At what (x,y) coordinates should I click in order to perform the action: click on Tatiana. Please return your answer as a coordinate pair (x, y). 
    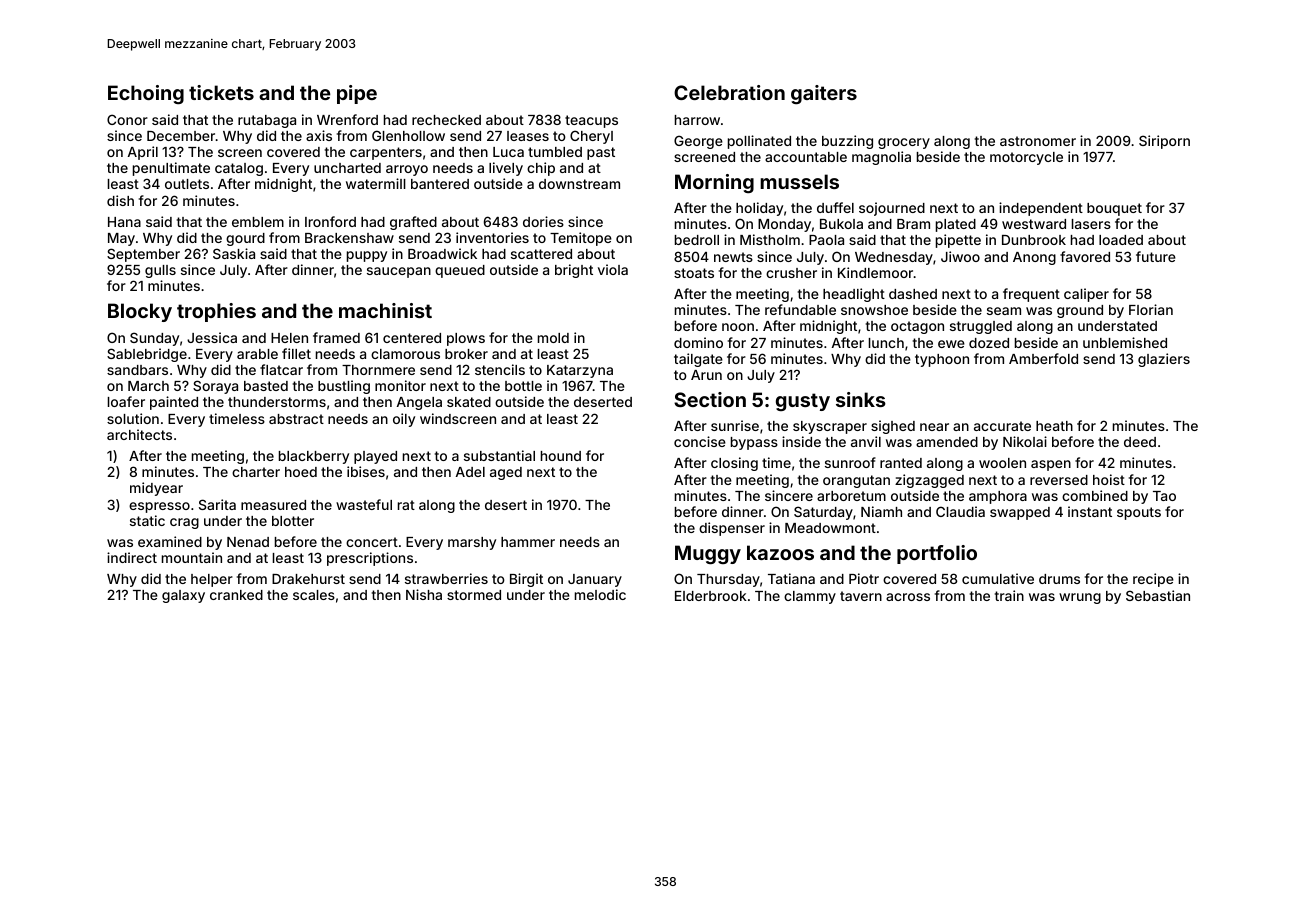
    Looking at the image, I should click on (791, 578).
